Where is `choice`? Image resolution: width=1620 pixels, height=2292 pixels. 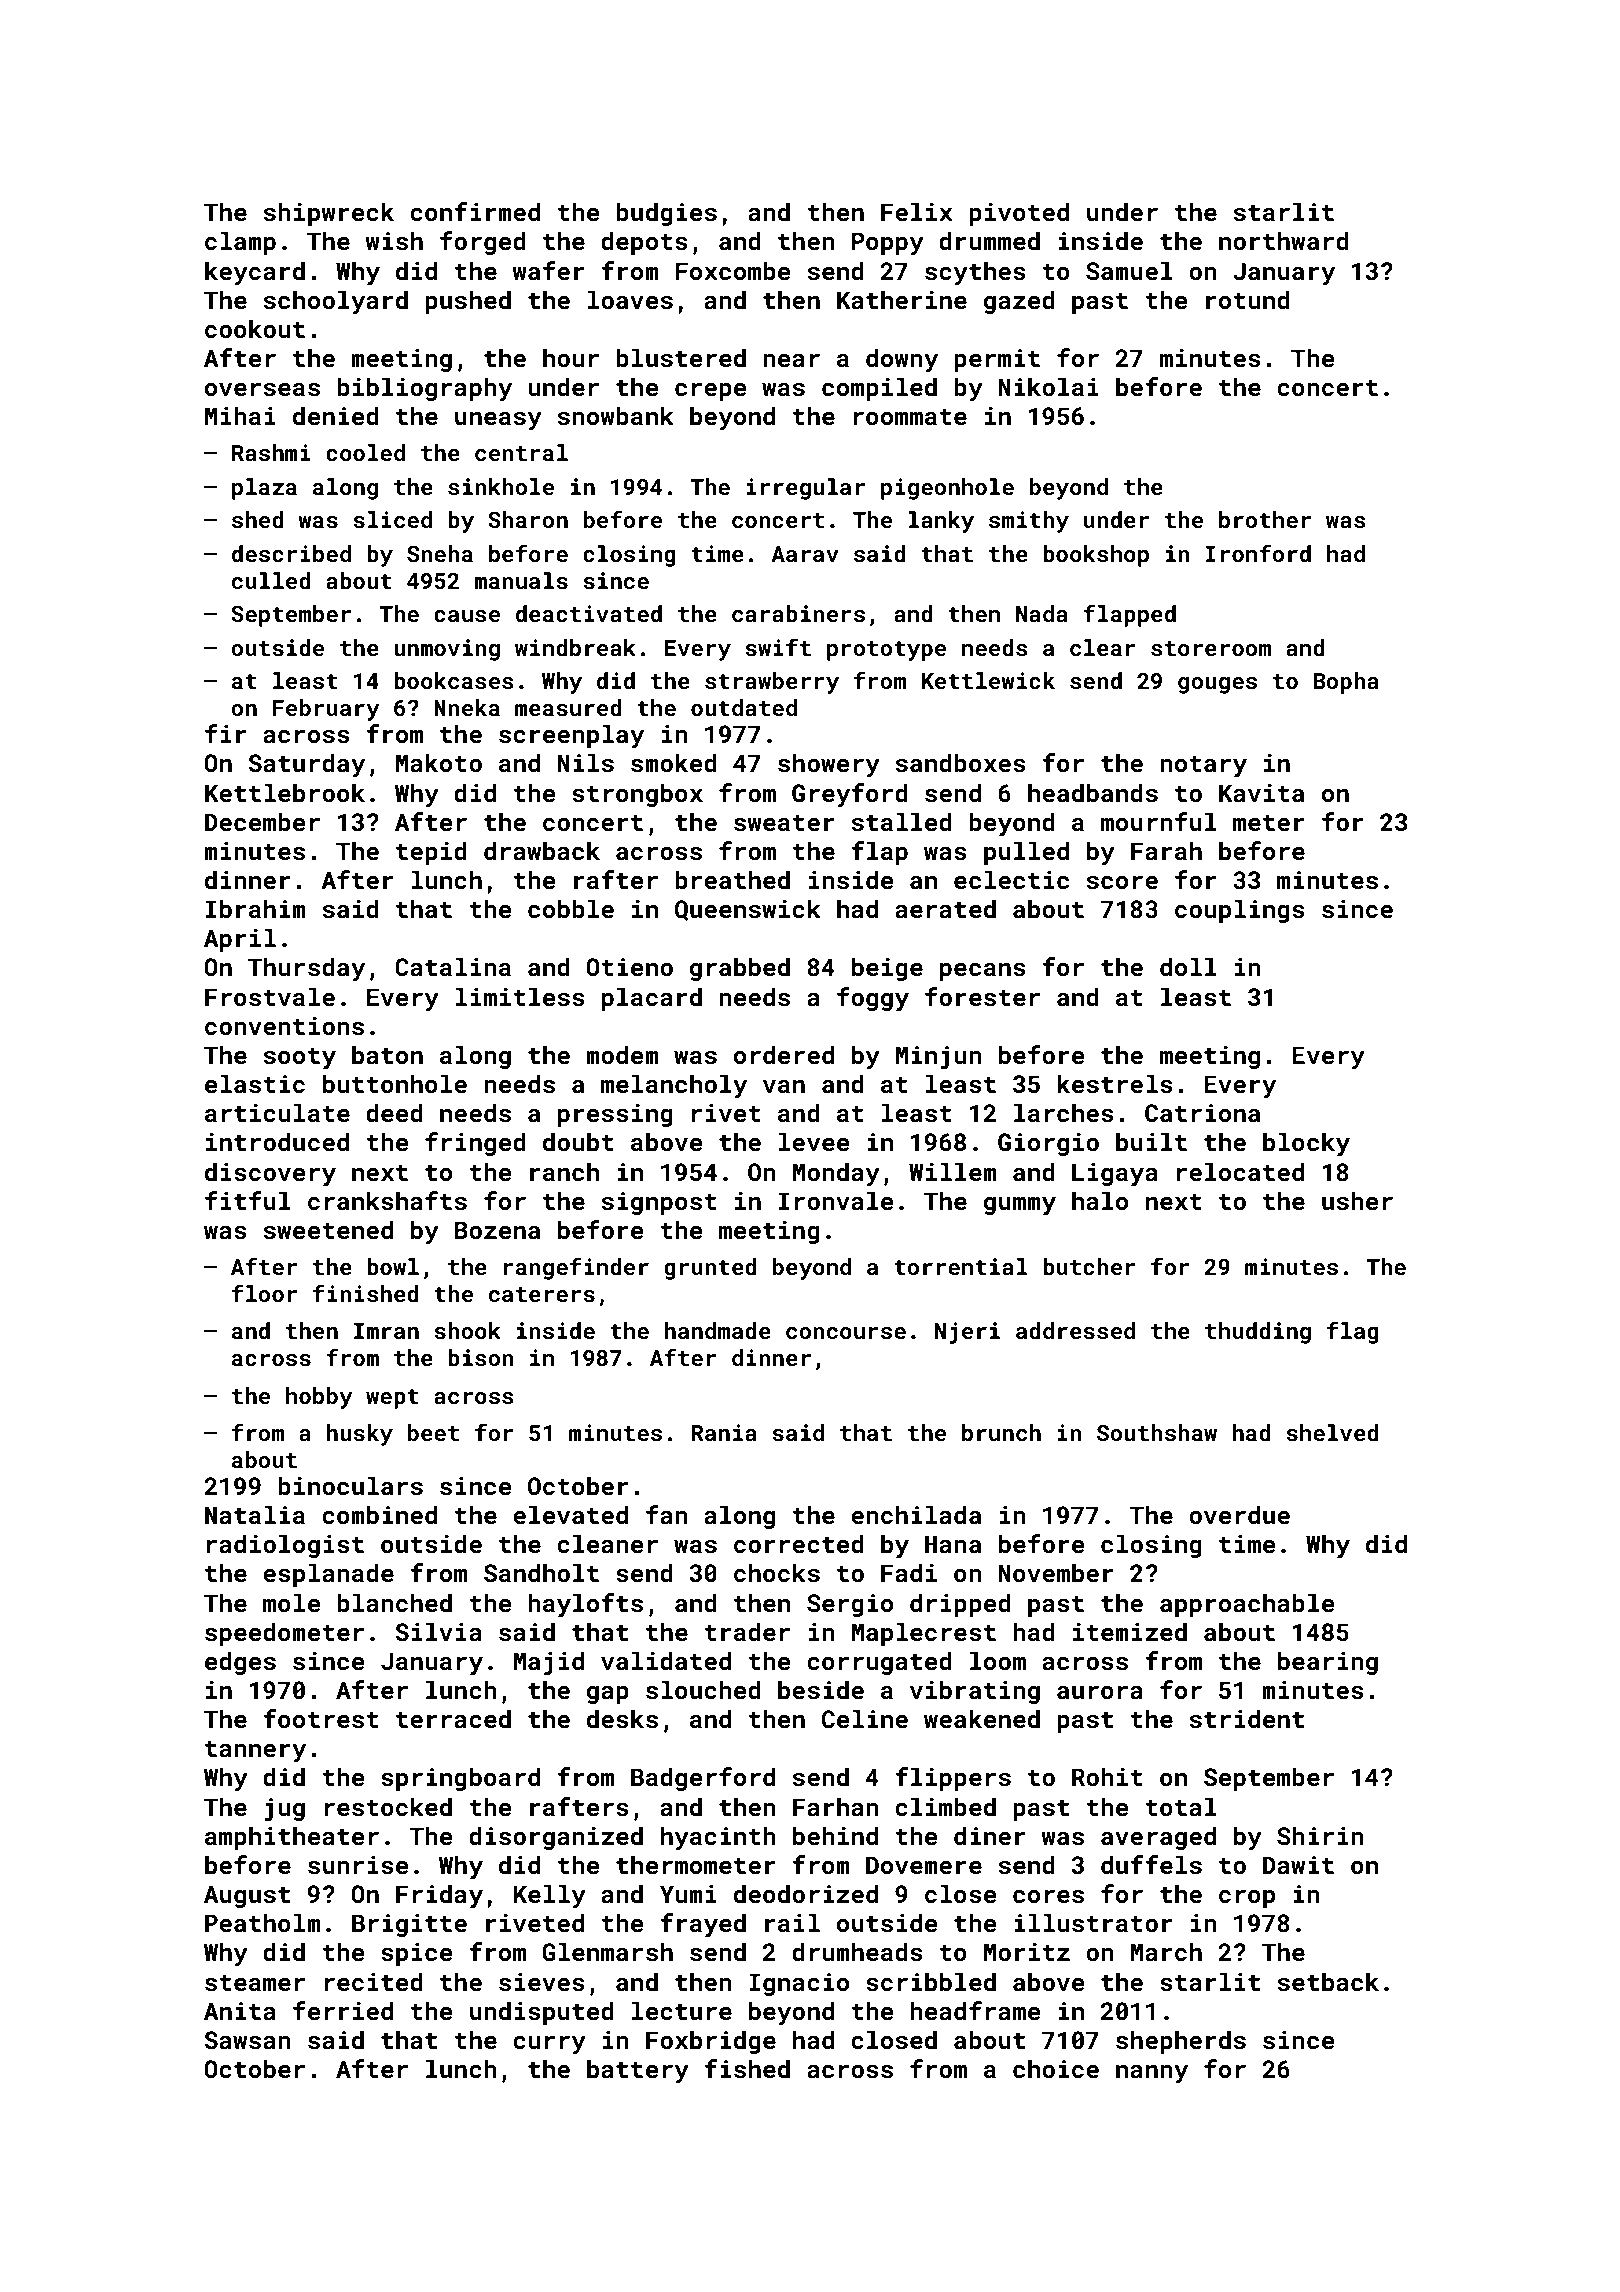 choice is located at coordinates (1056, 2069).
